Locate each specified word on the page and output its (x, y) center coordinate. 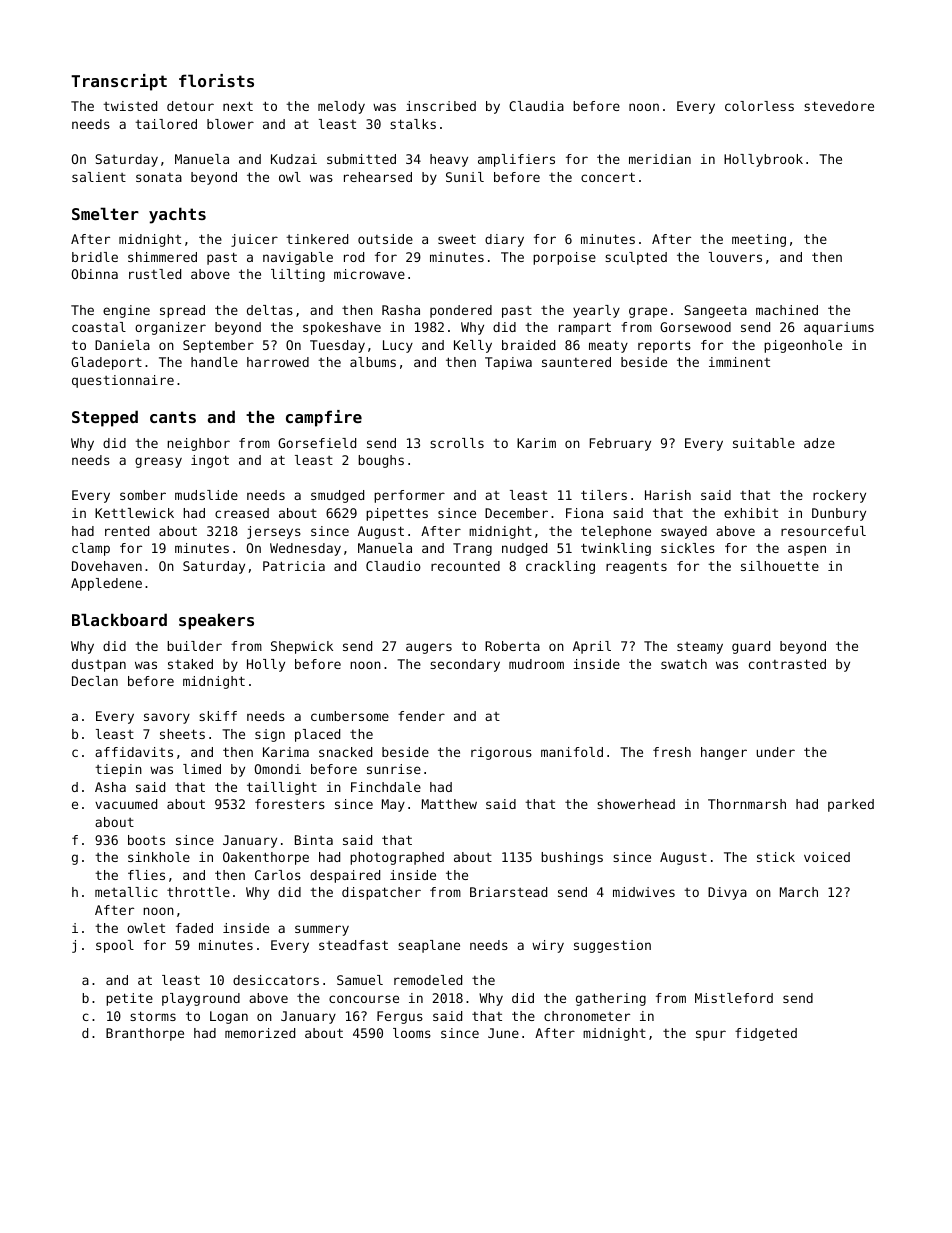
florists (216, 80)
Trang (472, 549)
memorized (260, 1033)
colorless (759, 106)
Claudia (536, 106)
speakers (216, 621)
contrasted (787, 664)
